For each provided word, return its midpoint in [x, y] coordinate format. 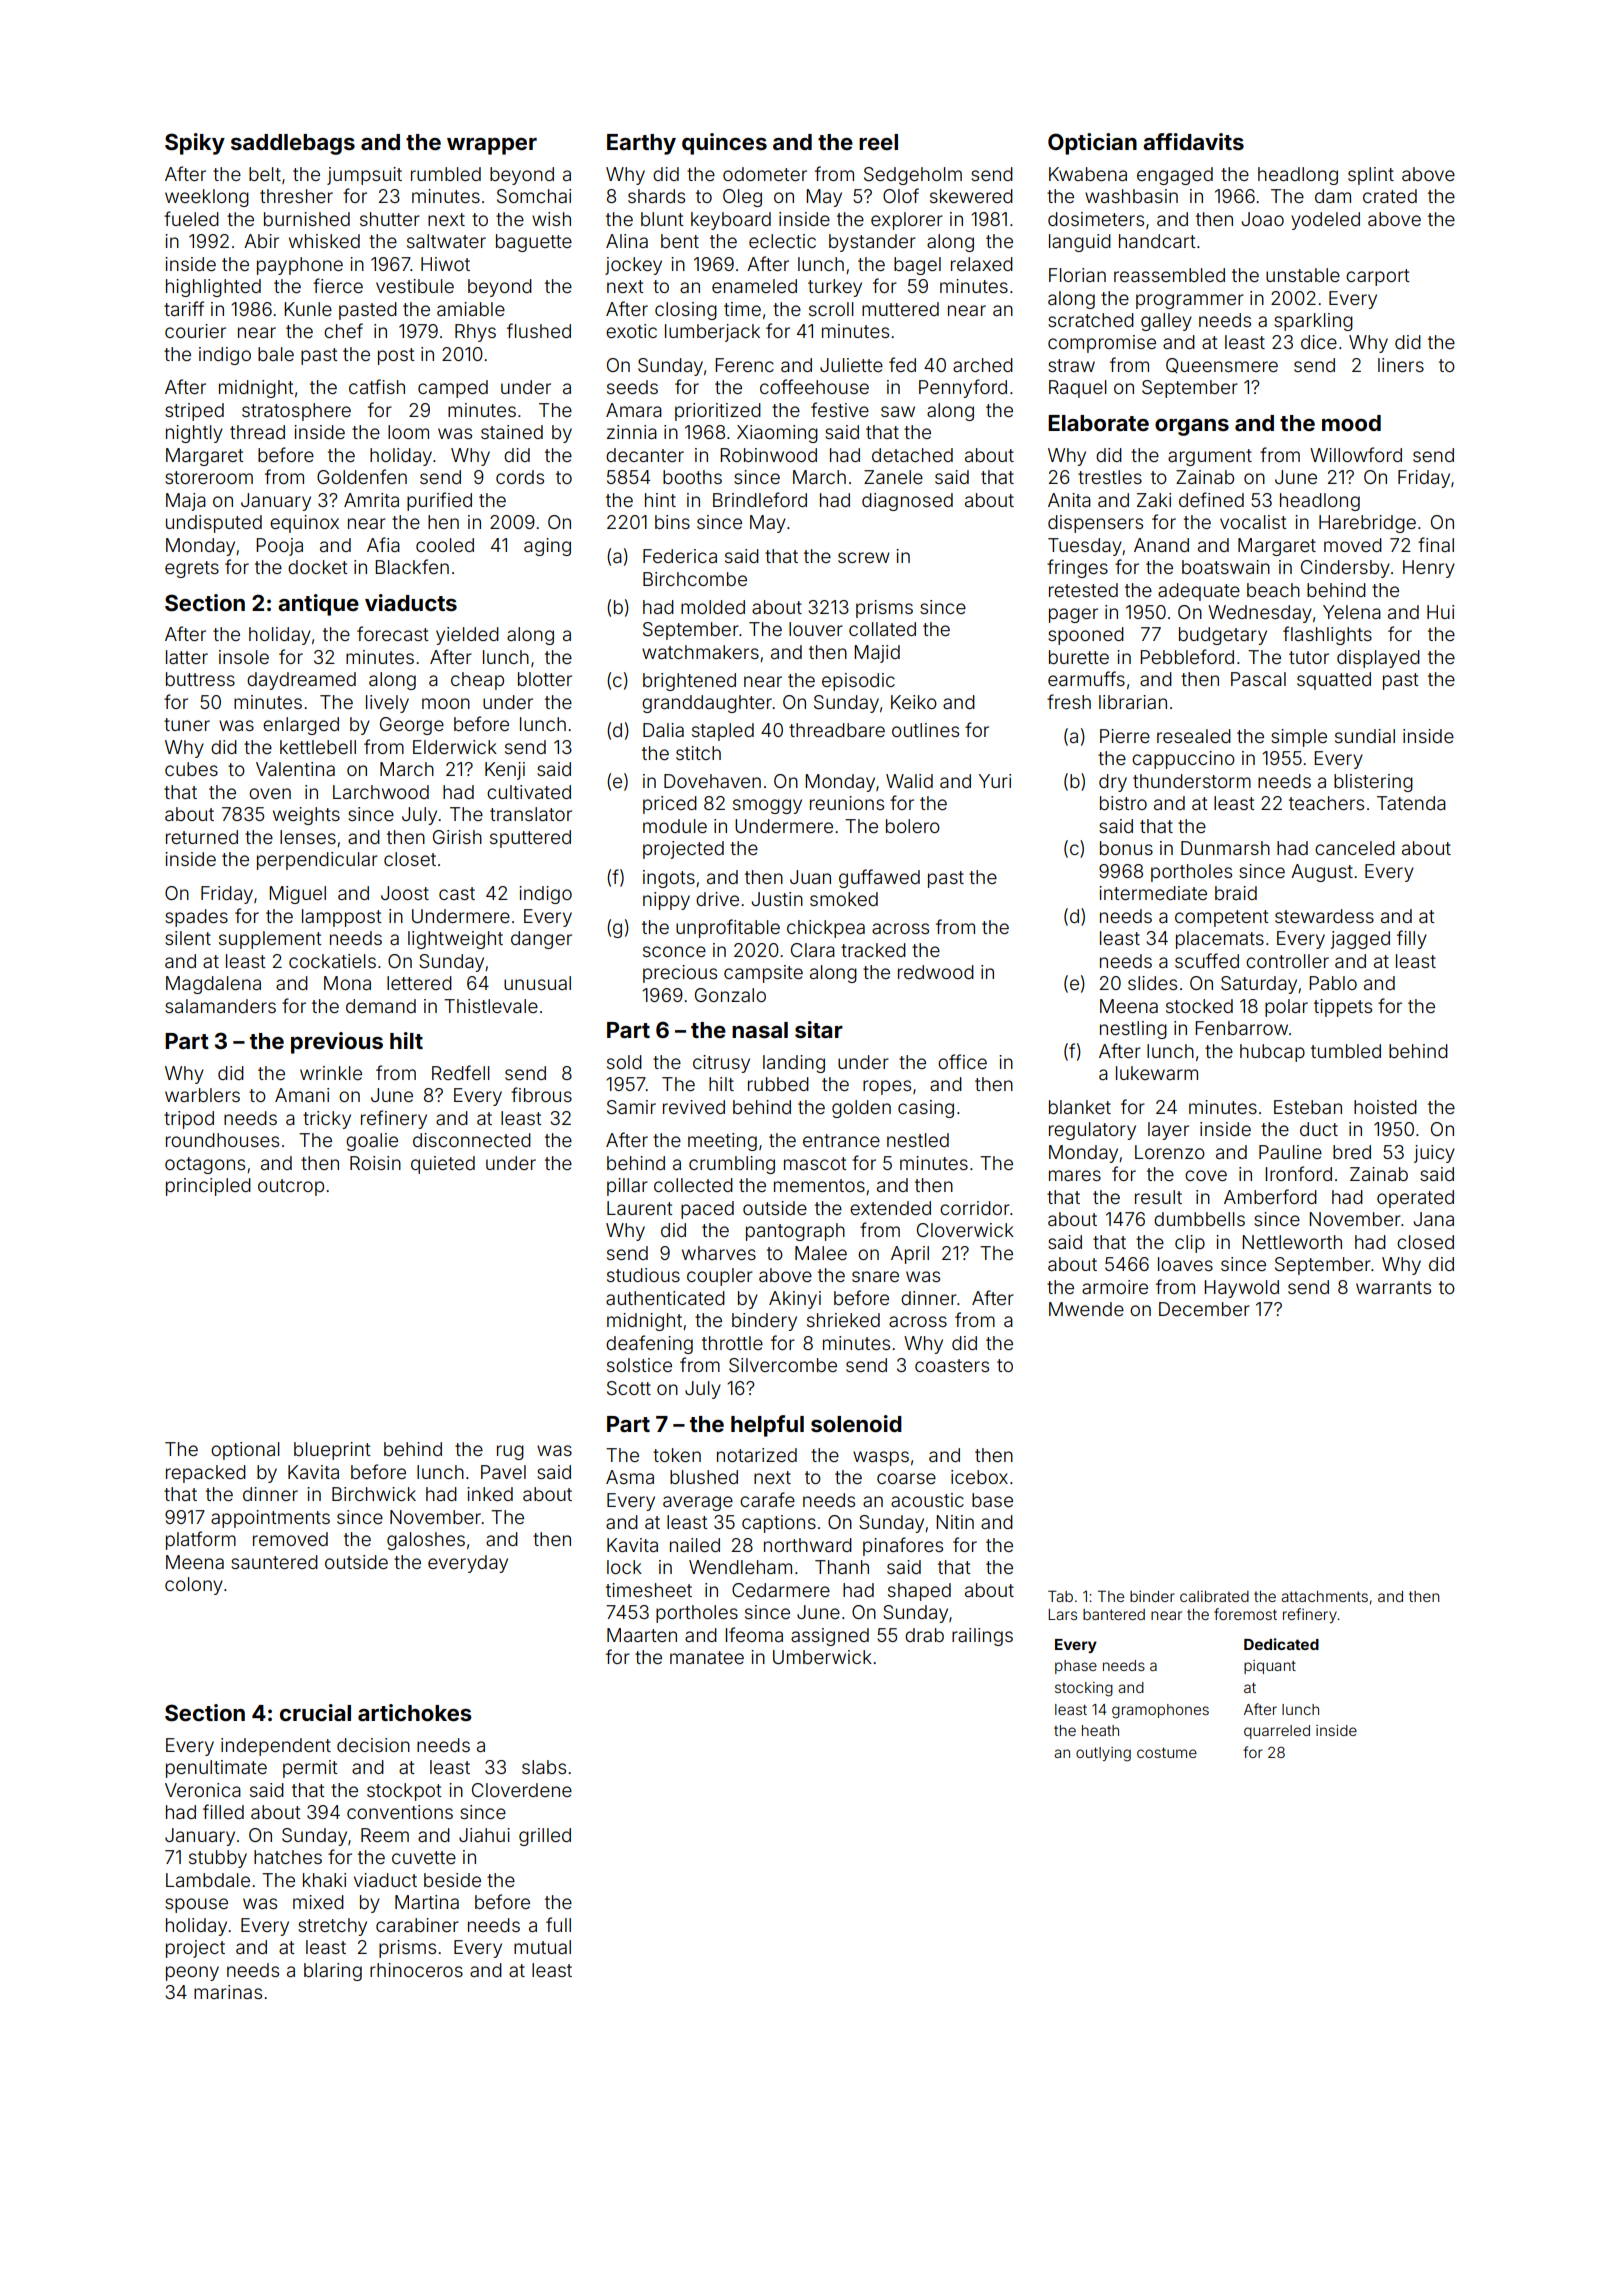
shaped [919, 1592]
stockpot [404, 1792]
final [1436, 544]
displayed [1378, 659]
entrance [841, 1140]
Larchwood [381, 792]
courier [195, 331]
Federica [680, 556]
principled [208, 1187]
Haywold [1241, 1289]
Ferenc [744, 365]
